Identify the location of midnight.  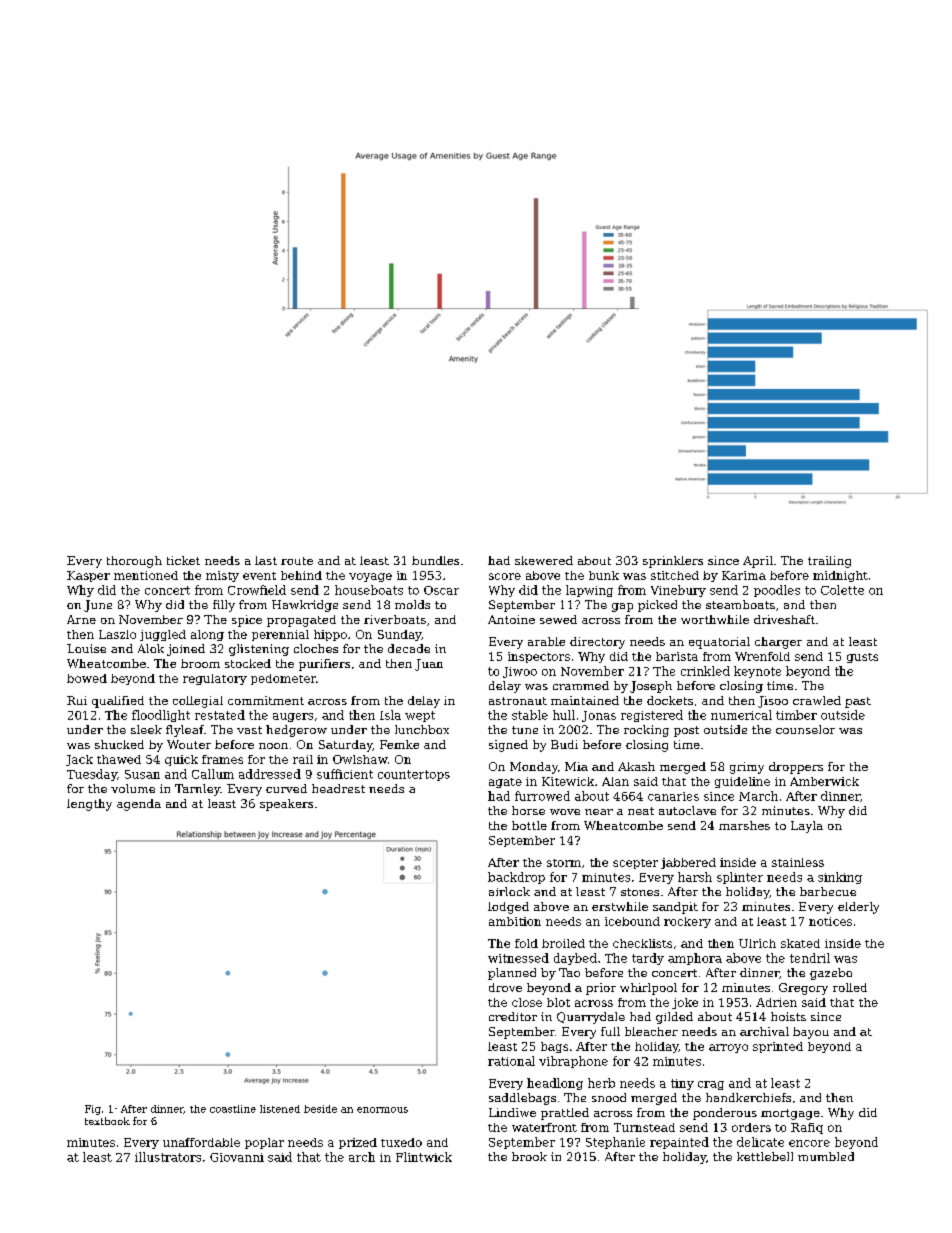
(840, 576).
